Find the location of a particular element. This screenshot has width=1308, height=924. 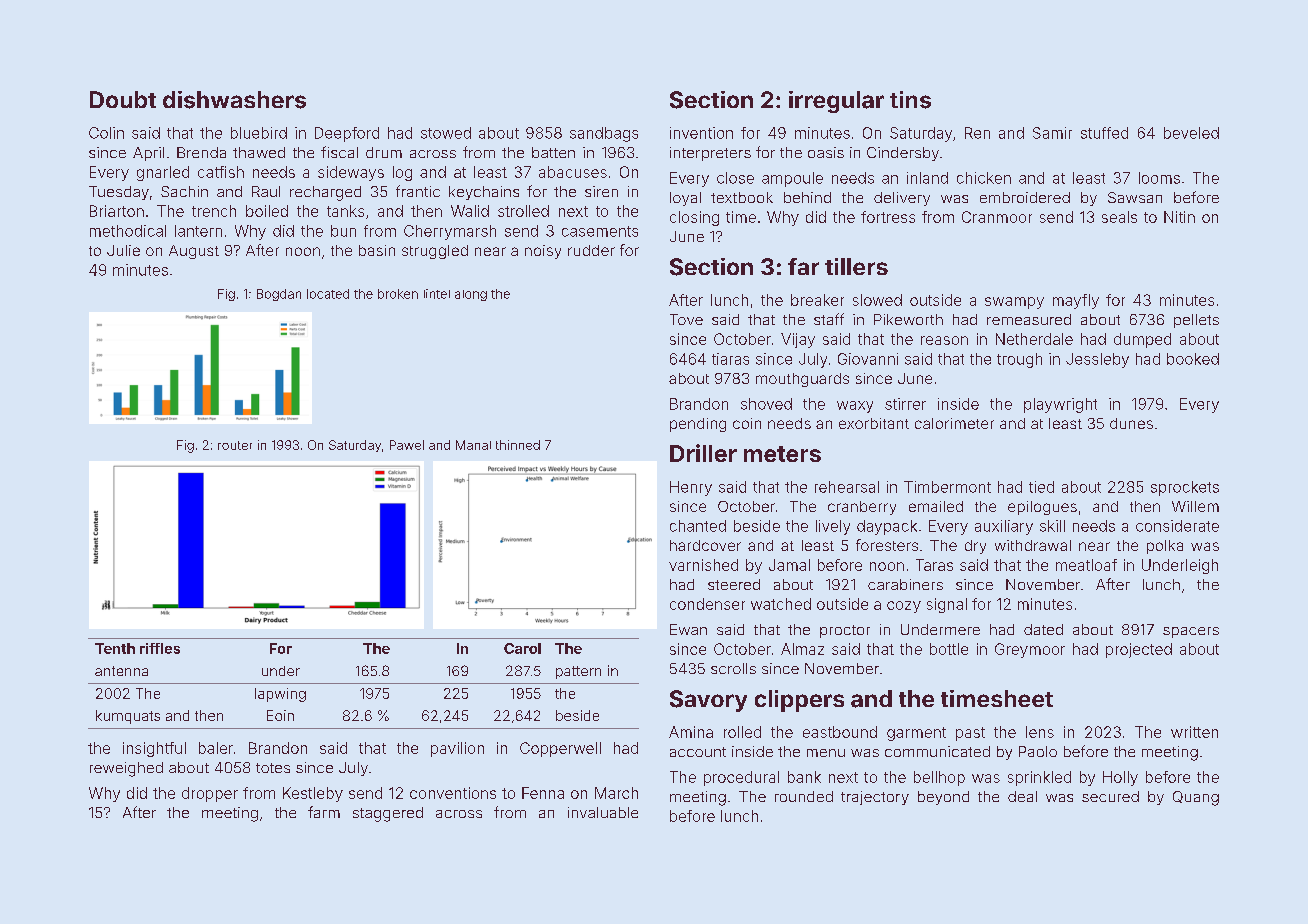

dishwashers is located at coordinates (234, 100).
